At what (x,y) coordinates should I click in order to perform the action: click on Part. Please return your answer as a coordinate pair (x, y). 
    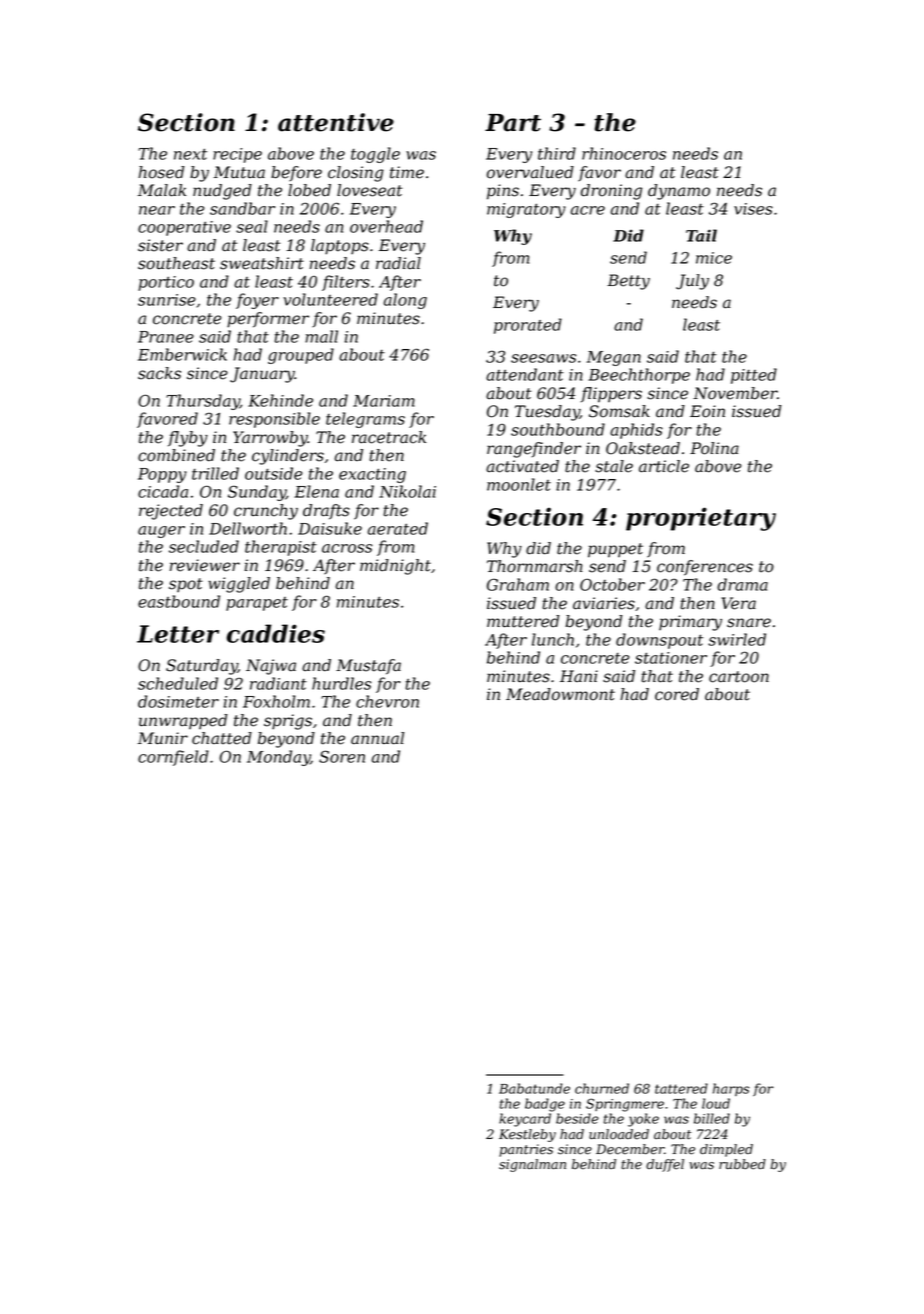
    Looking at the image, I should click on (513, 123).
